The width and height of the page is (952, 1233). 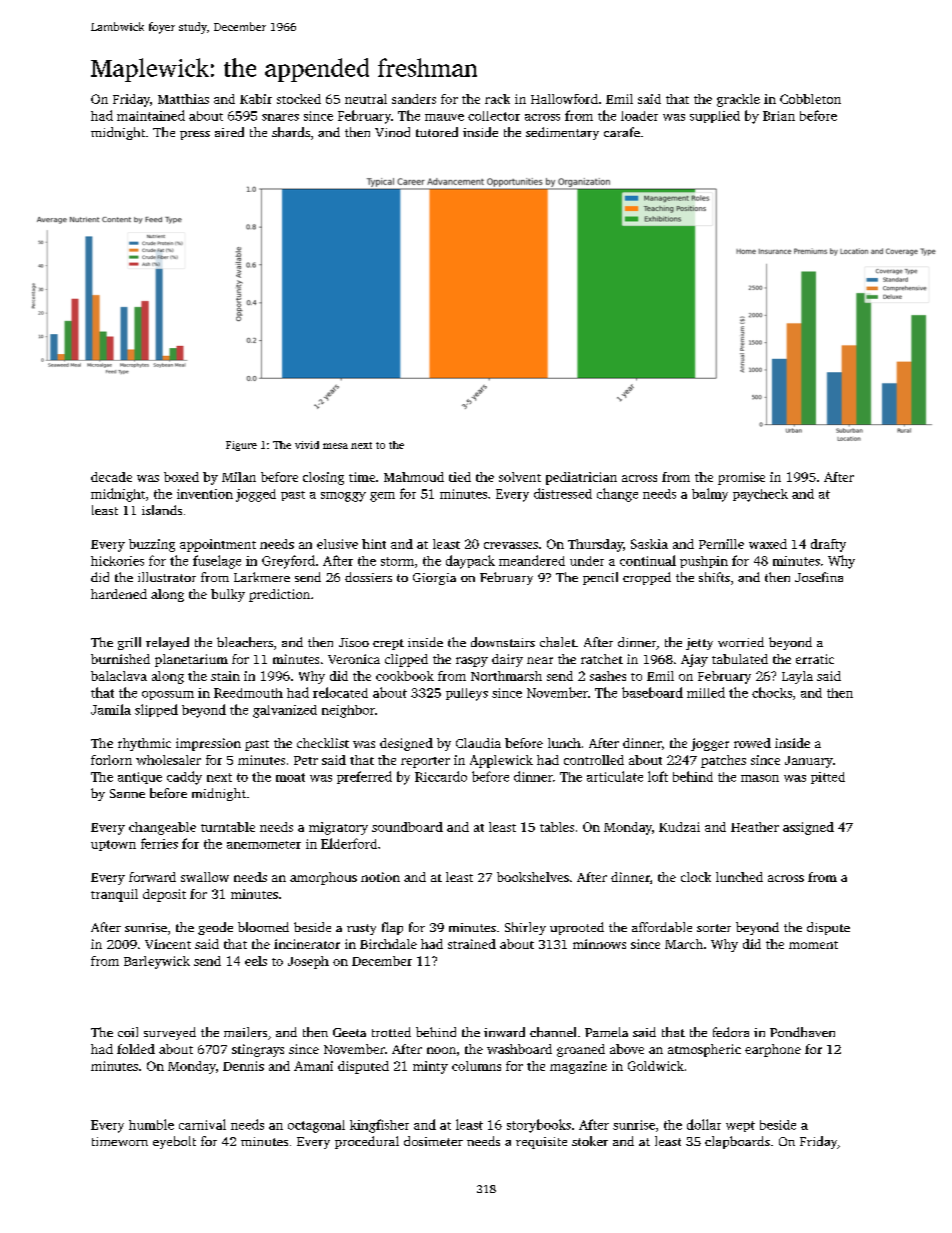 What do you see at coordinates (710, 495) in the page?
I see `balmy` at bounding box center [710, 495].
